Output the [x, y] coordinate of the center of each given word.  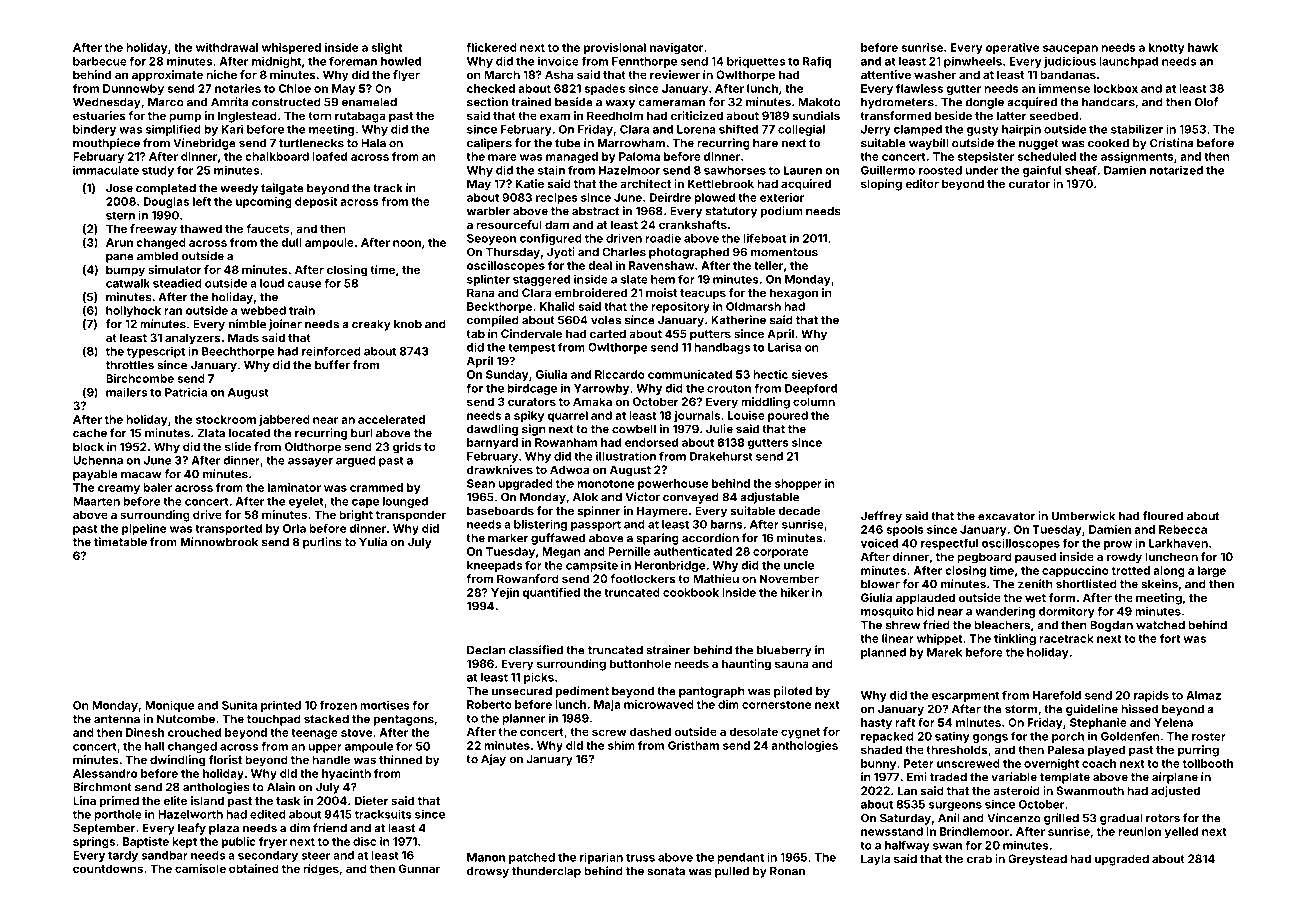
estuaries [99, 115]
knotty [1167, 48]
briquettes [756, 62]
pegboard [984, 558]
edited [268, 814]
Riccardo [620, 374]
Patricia [186, 392]
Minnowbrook [219, 542]
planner [524, 719]
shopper [798, 484]
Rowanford [528, 578]
